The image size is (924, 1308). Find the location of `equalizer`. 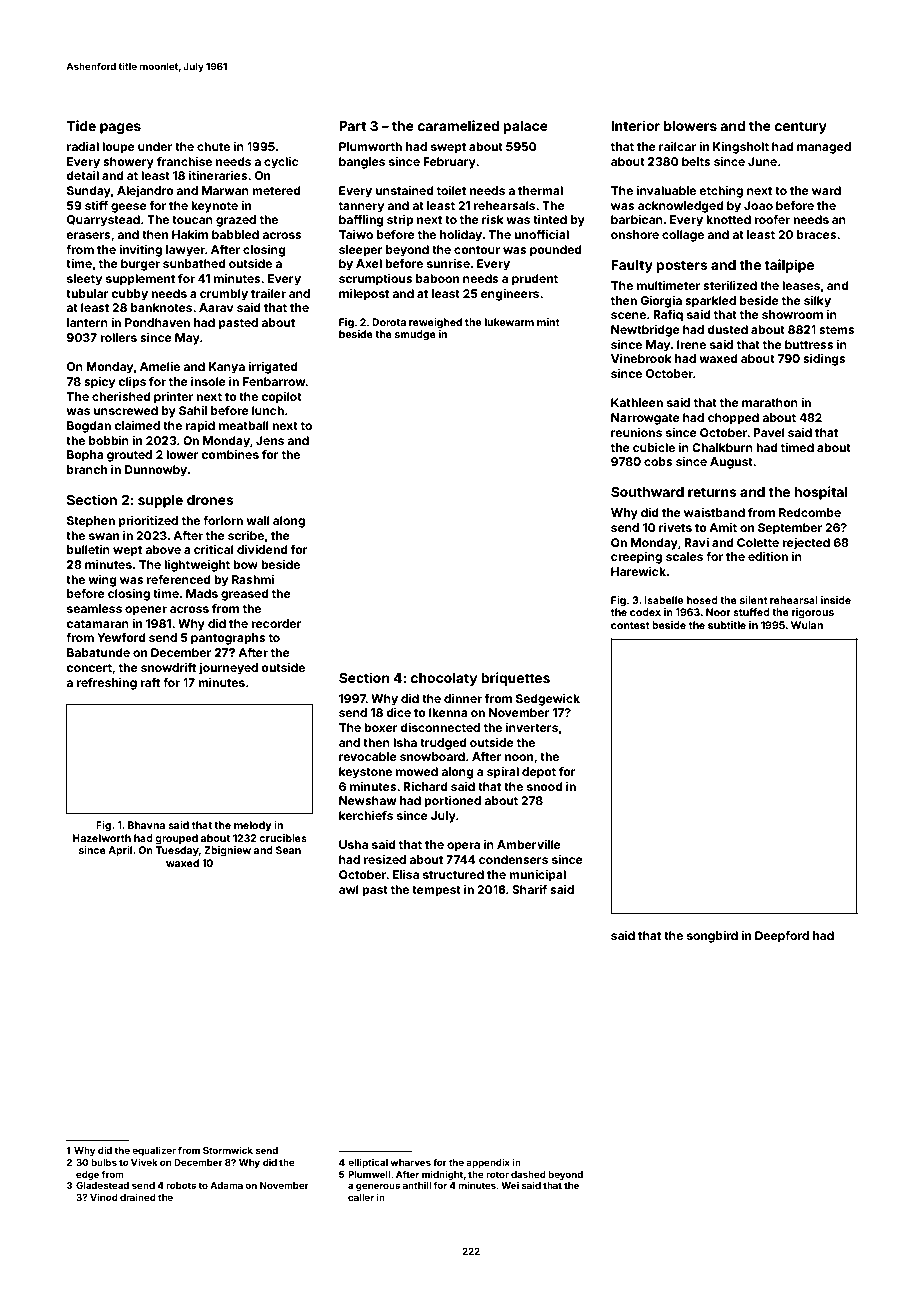

equalizer is located at coordinates (154, 1151).
